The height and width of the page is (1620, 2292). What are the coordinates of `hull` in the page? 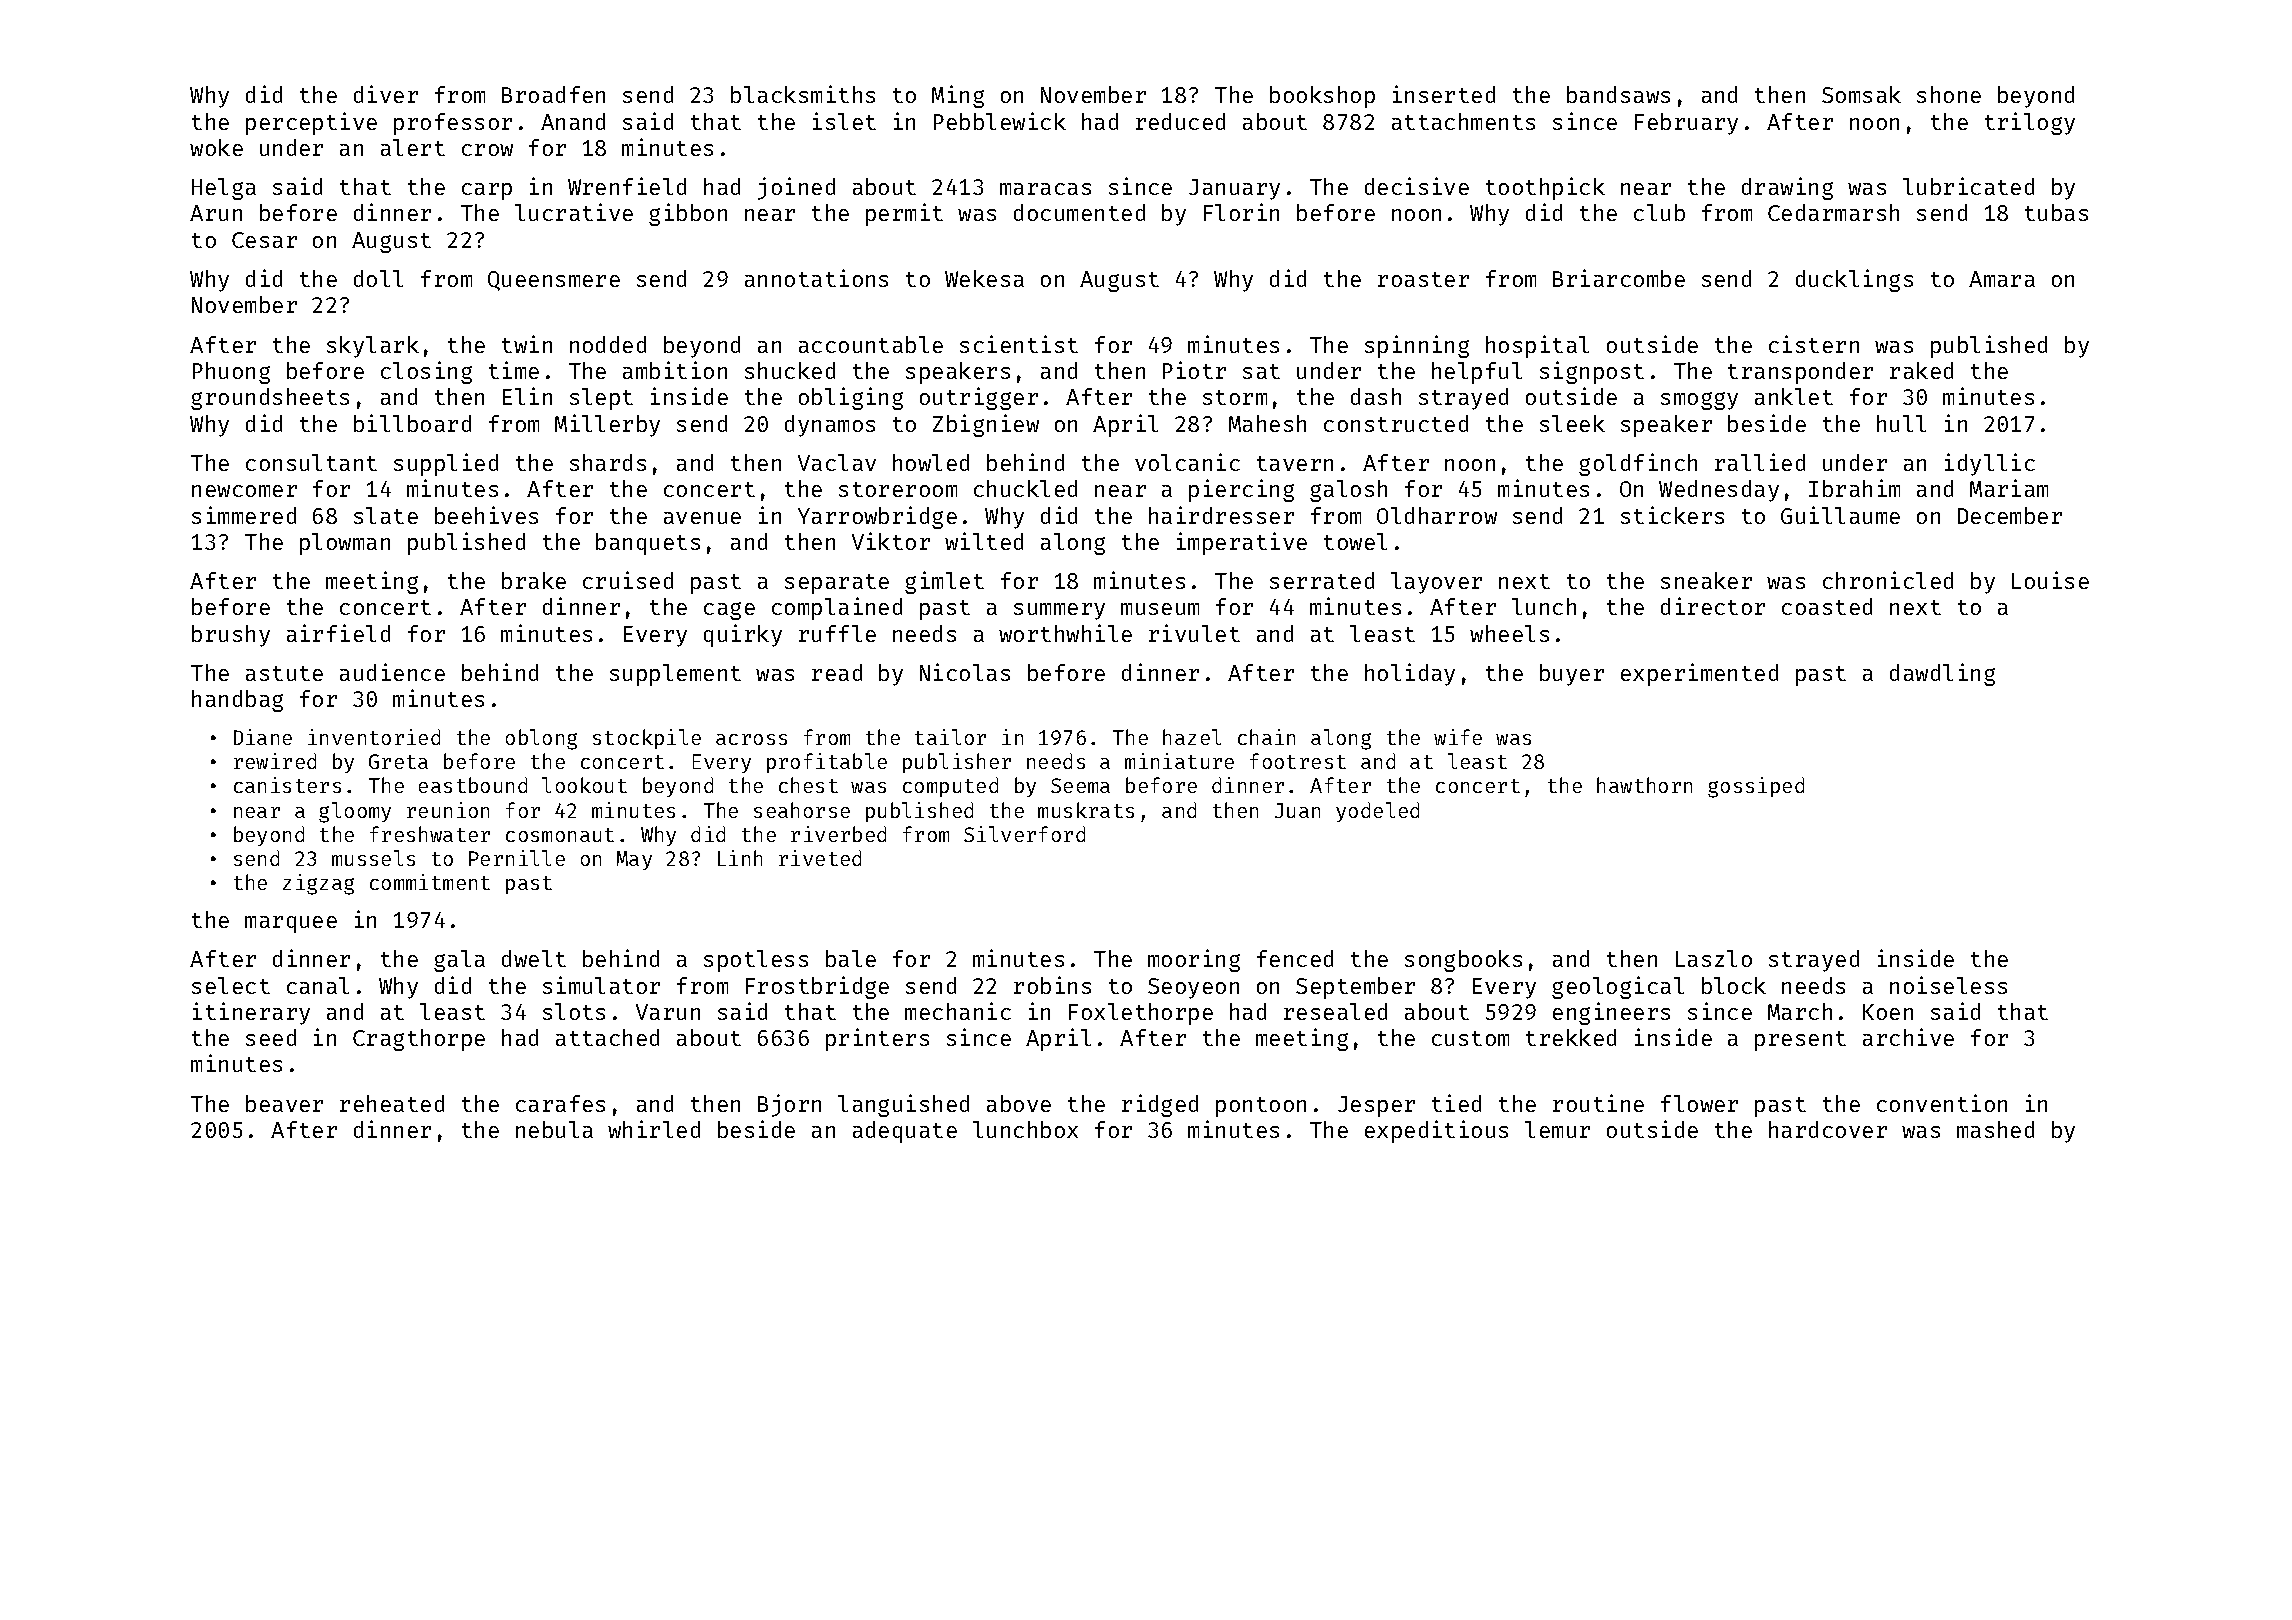 It's located at (1901, 423).
